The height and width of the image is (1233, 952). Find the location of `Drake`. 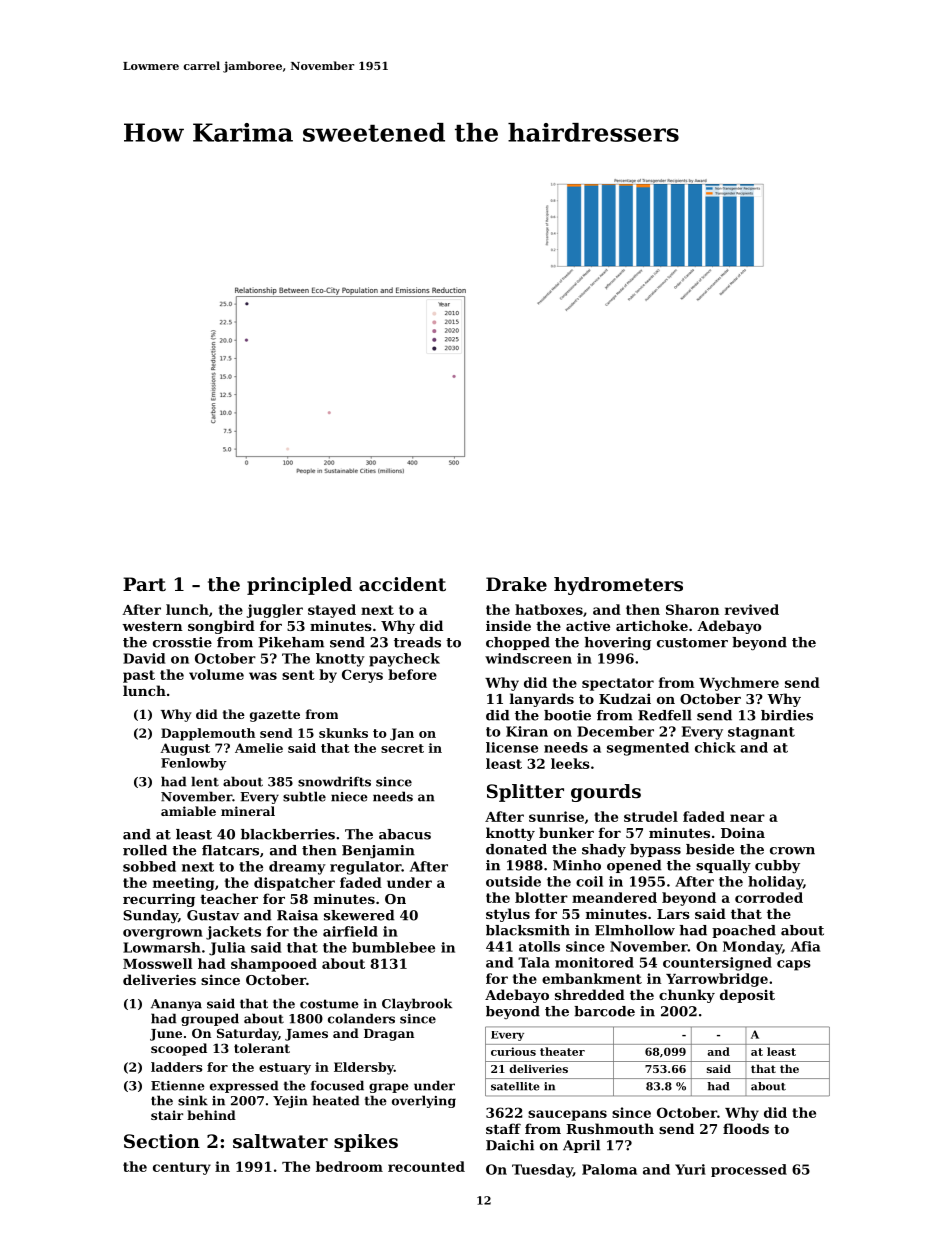

Drake is located at coordinates (516, 584).
